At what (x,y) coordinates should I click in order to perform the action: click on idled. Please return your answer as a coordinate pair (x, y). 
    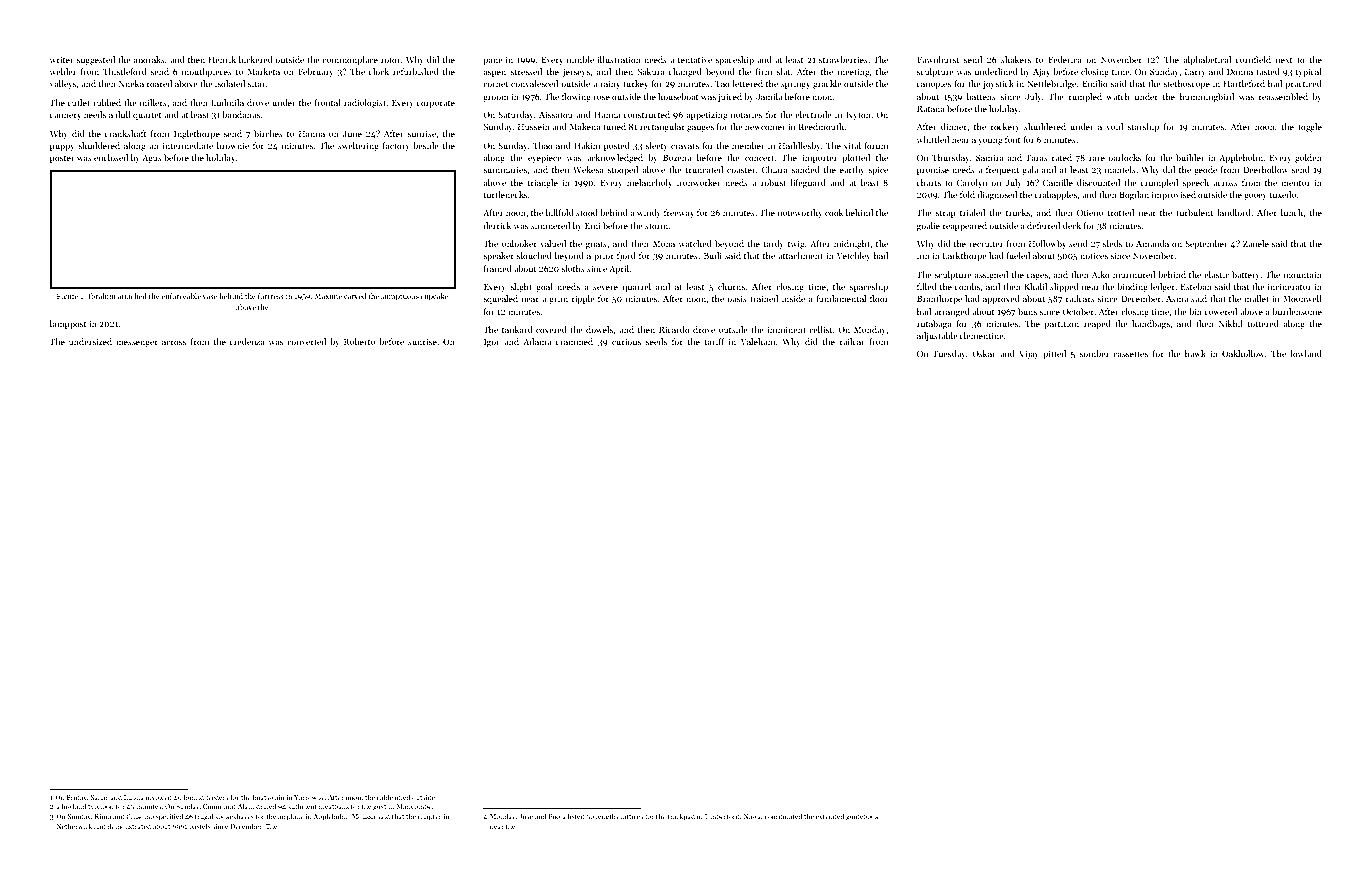
    Looking at the image, I should click on (402, 797).
